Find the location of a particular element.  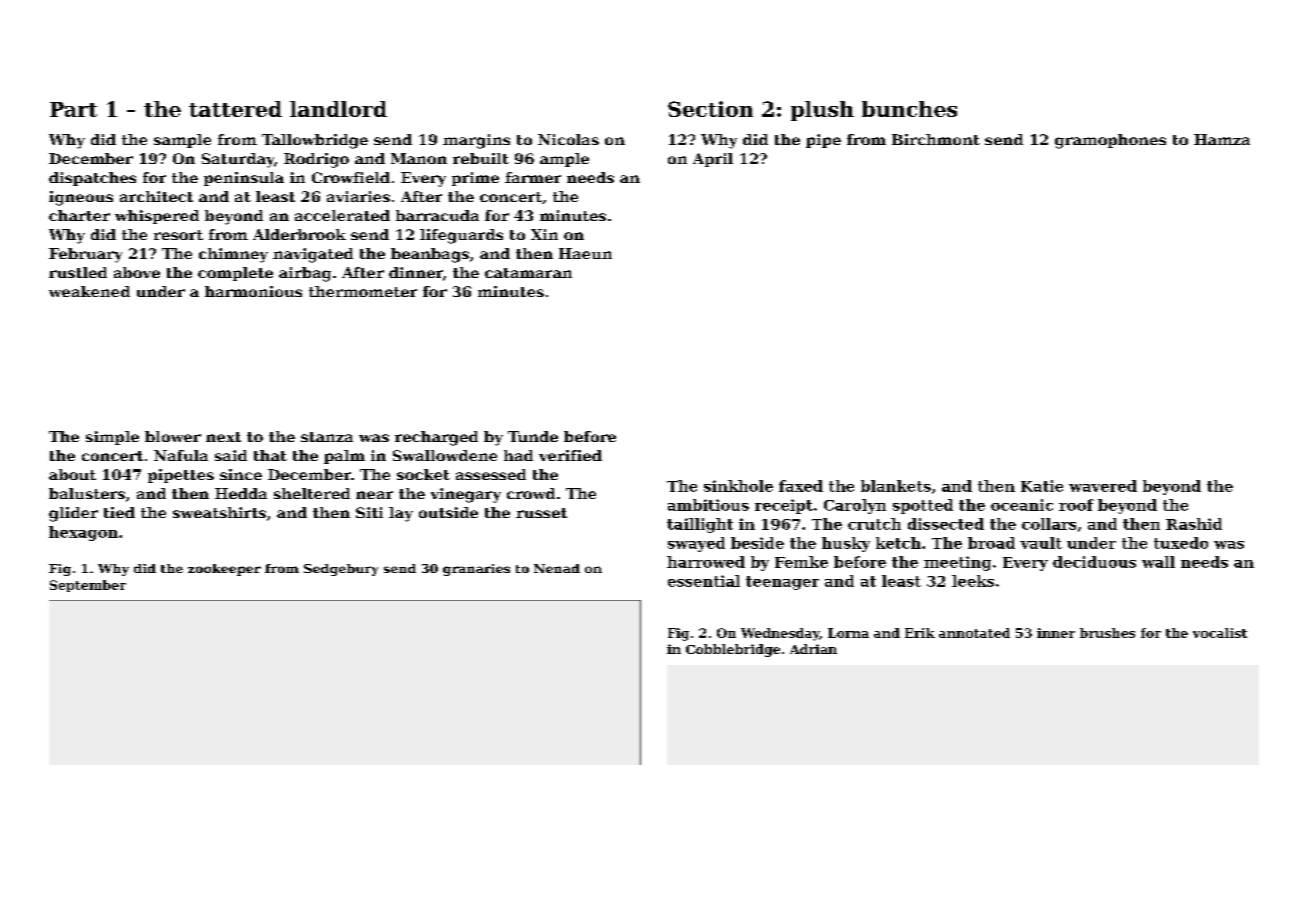

Cobblebridge is located at coordinates (733, 650).
